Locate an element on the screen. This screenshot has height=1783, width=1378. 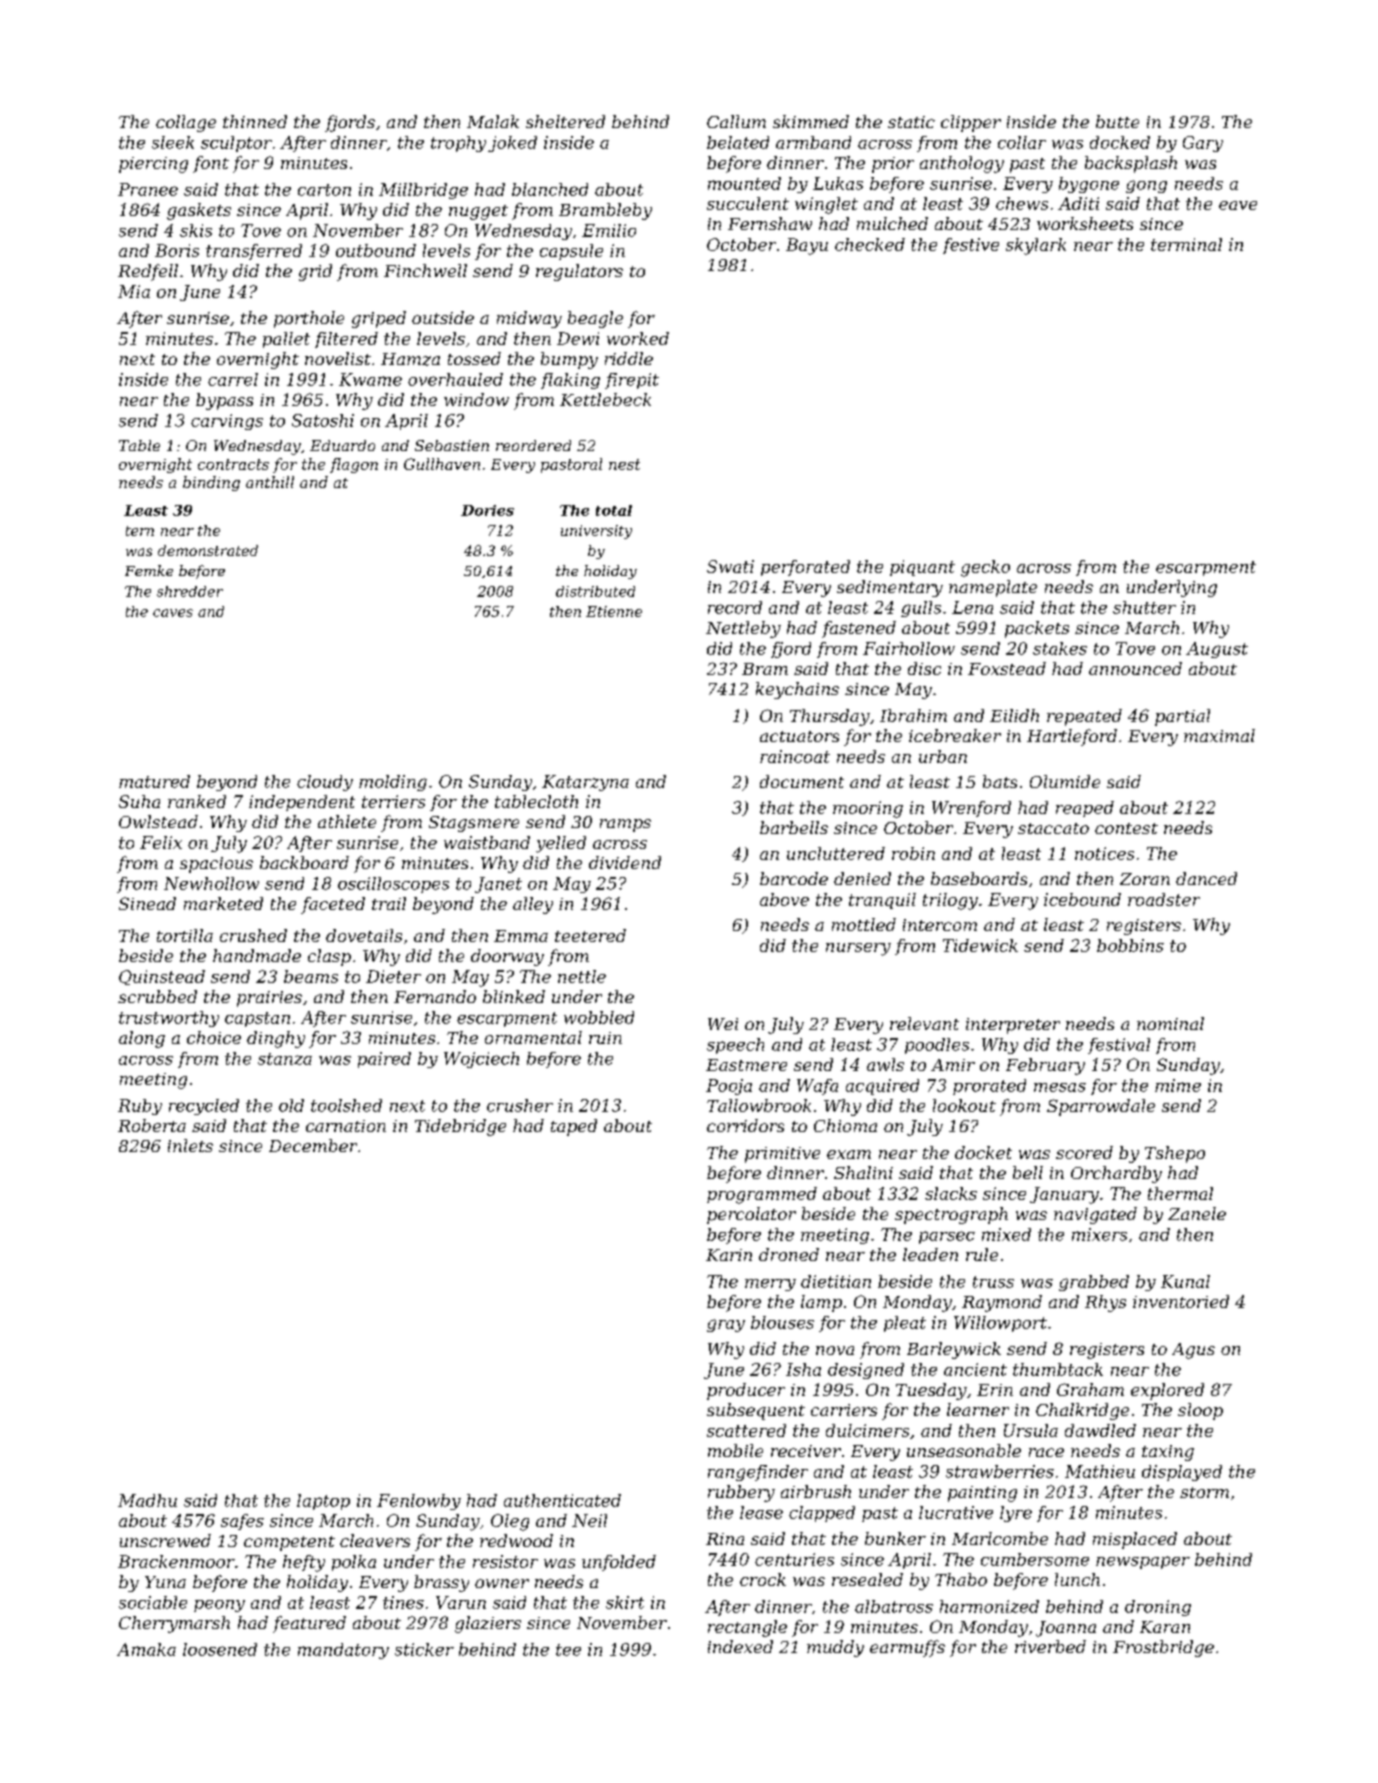
Raymond is located at coordinates (1002, 1303).
